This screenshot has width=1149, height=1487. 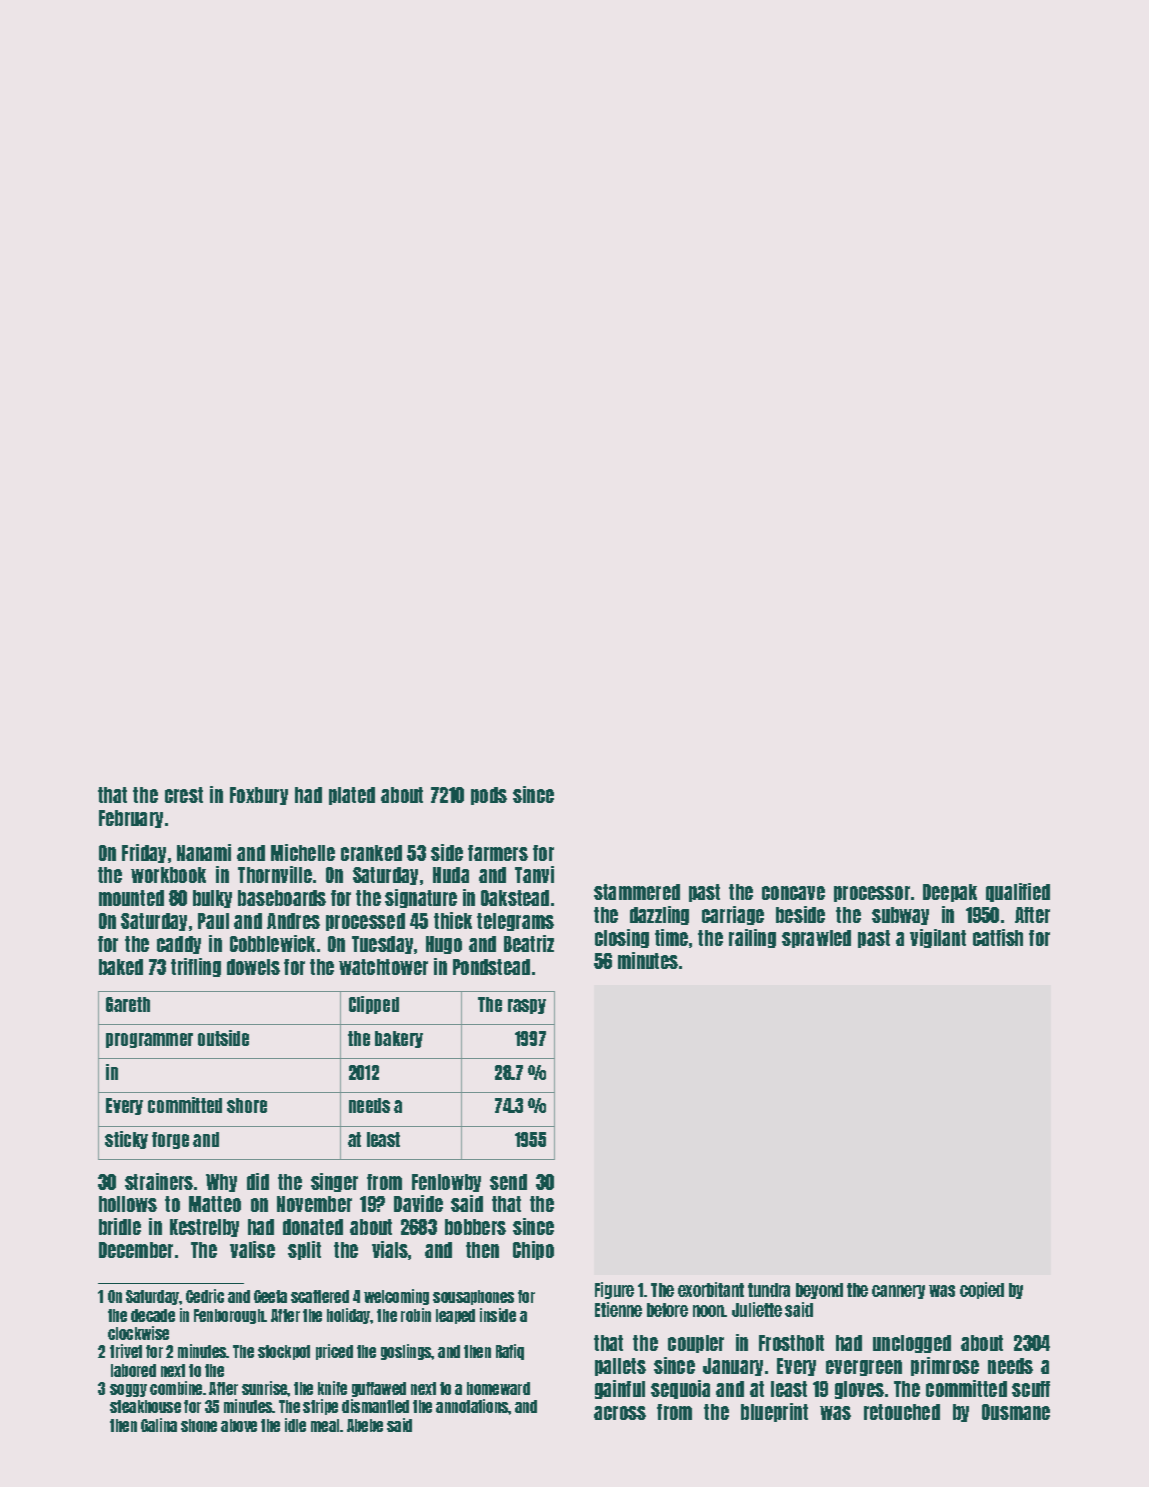 What do you see at coordinates (898, 1292) in the screenshot?
I see `cannery` at bounding box center [898, 1292].
